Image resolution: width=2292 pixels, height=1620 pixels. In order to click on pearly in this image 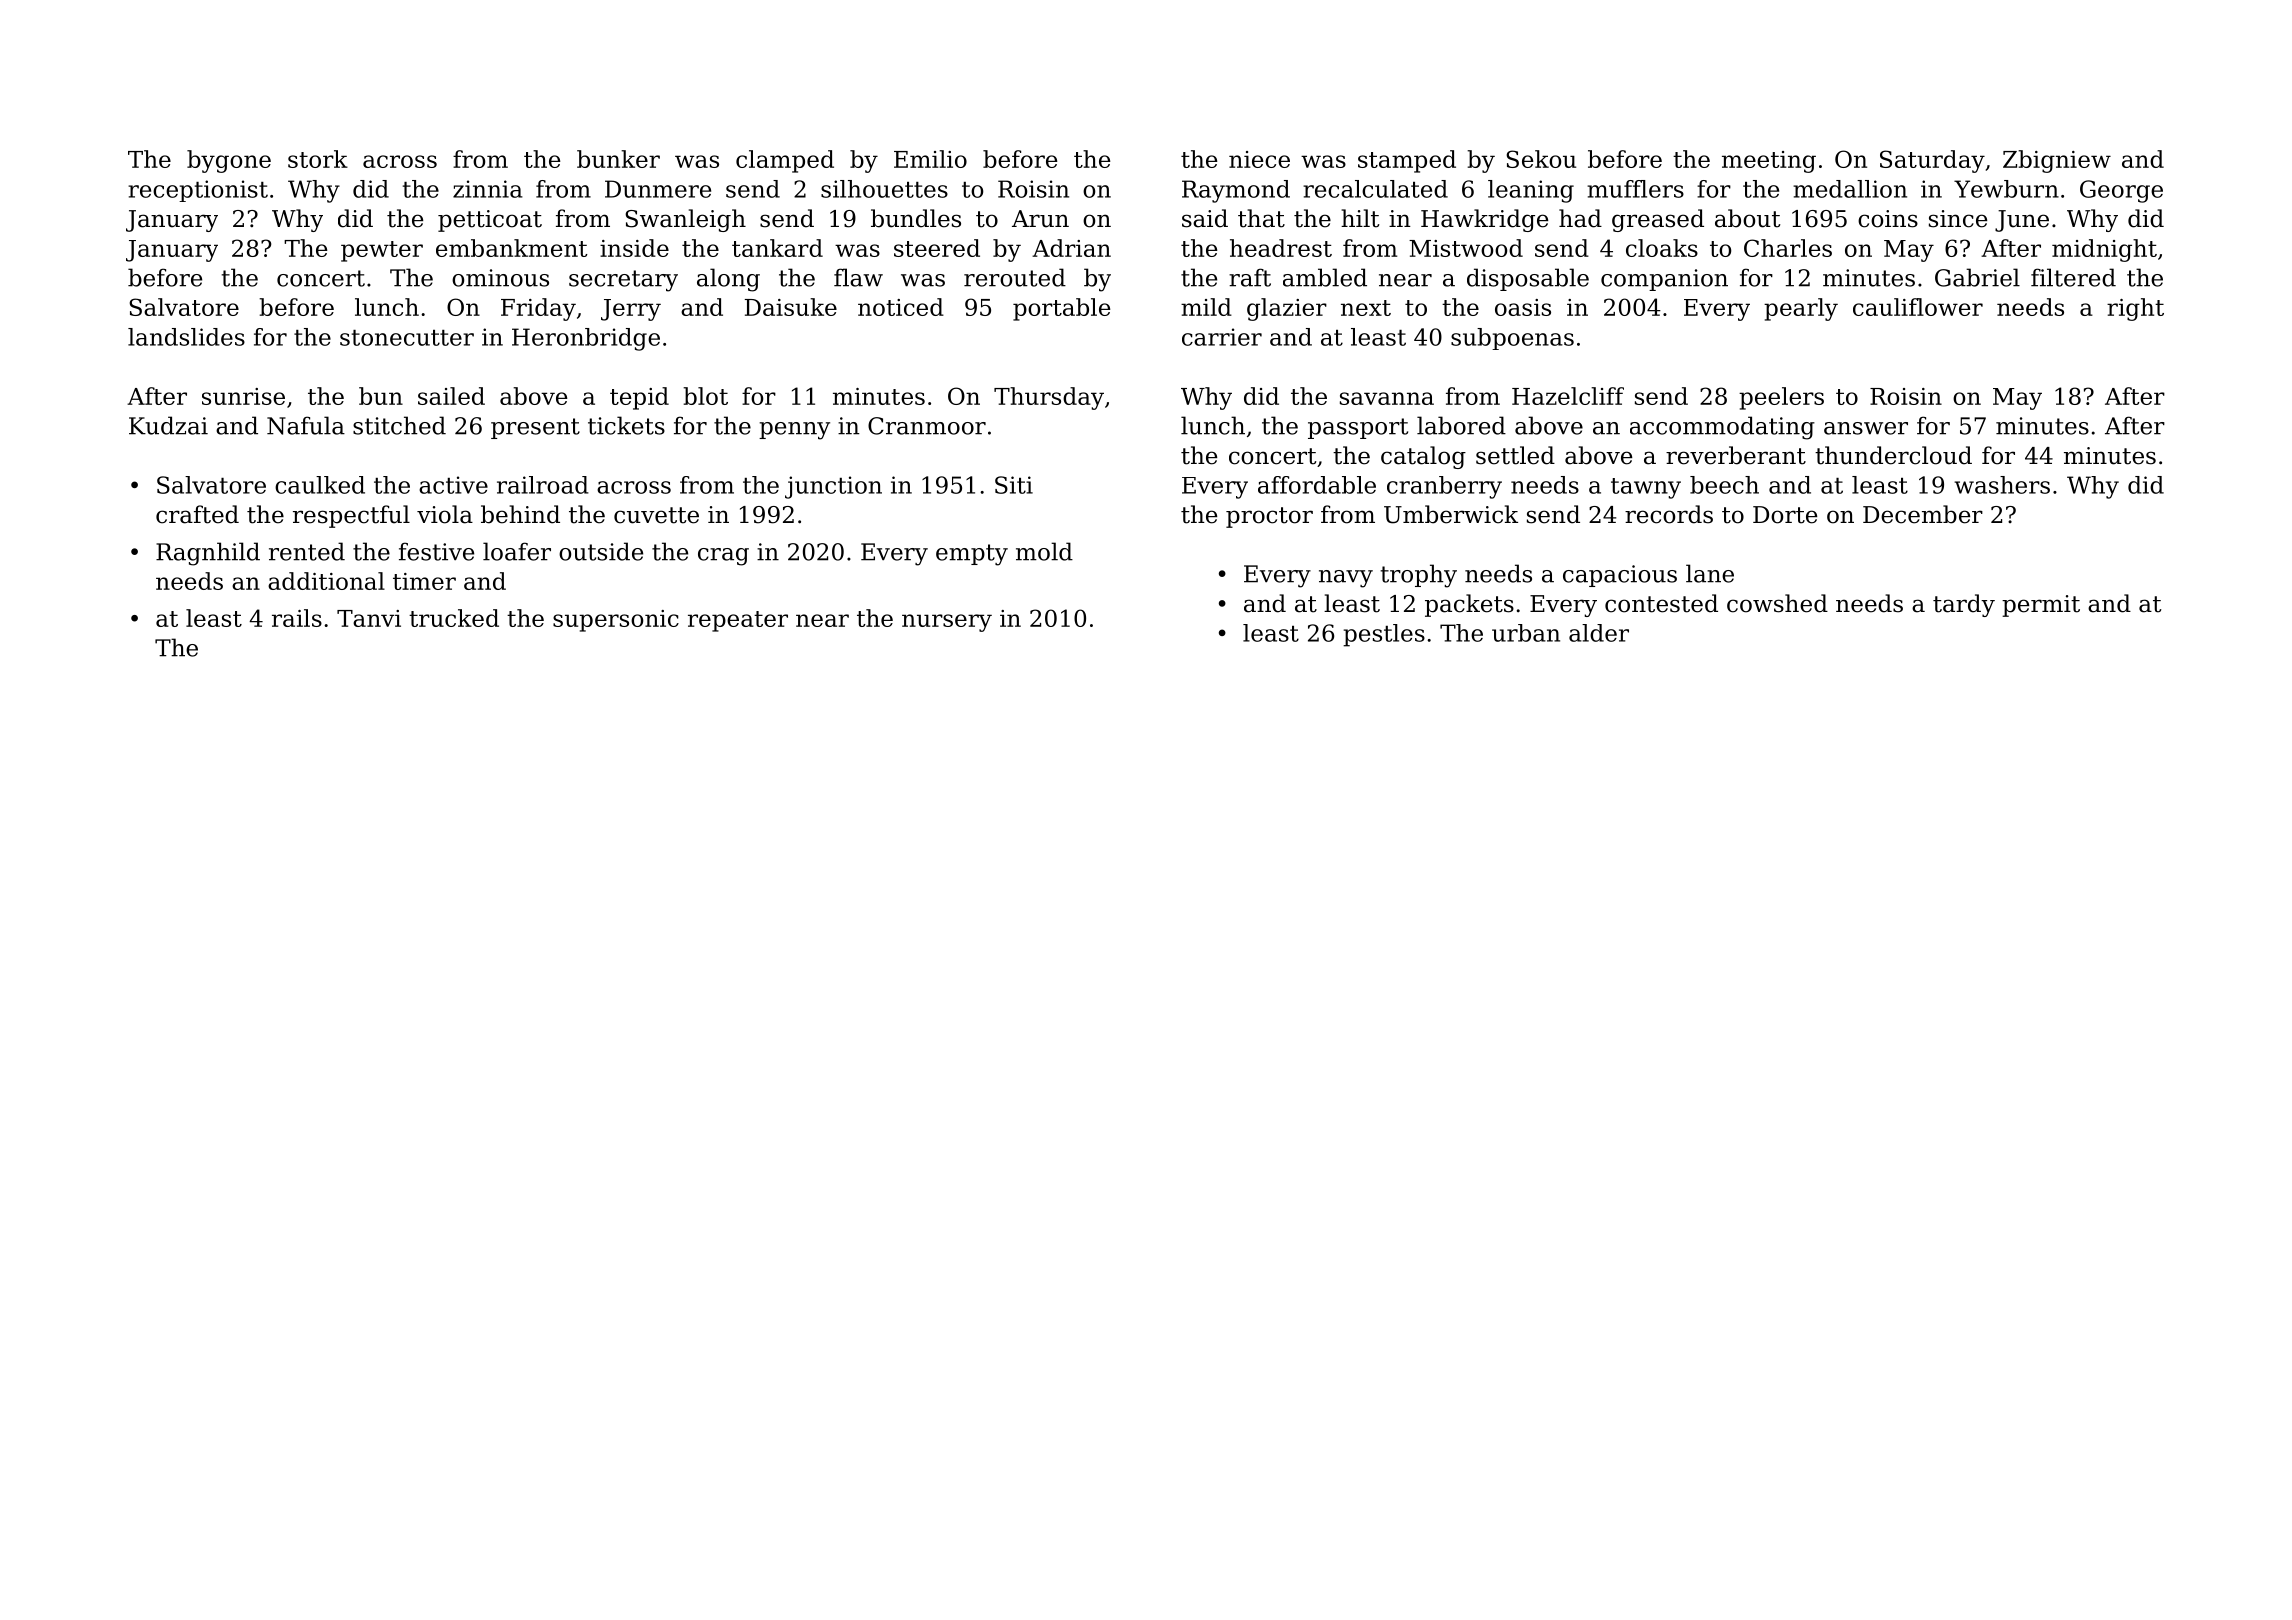, I will do `click(1801, 309)`.
